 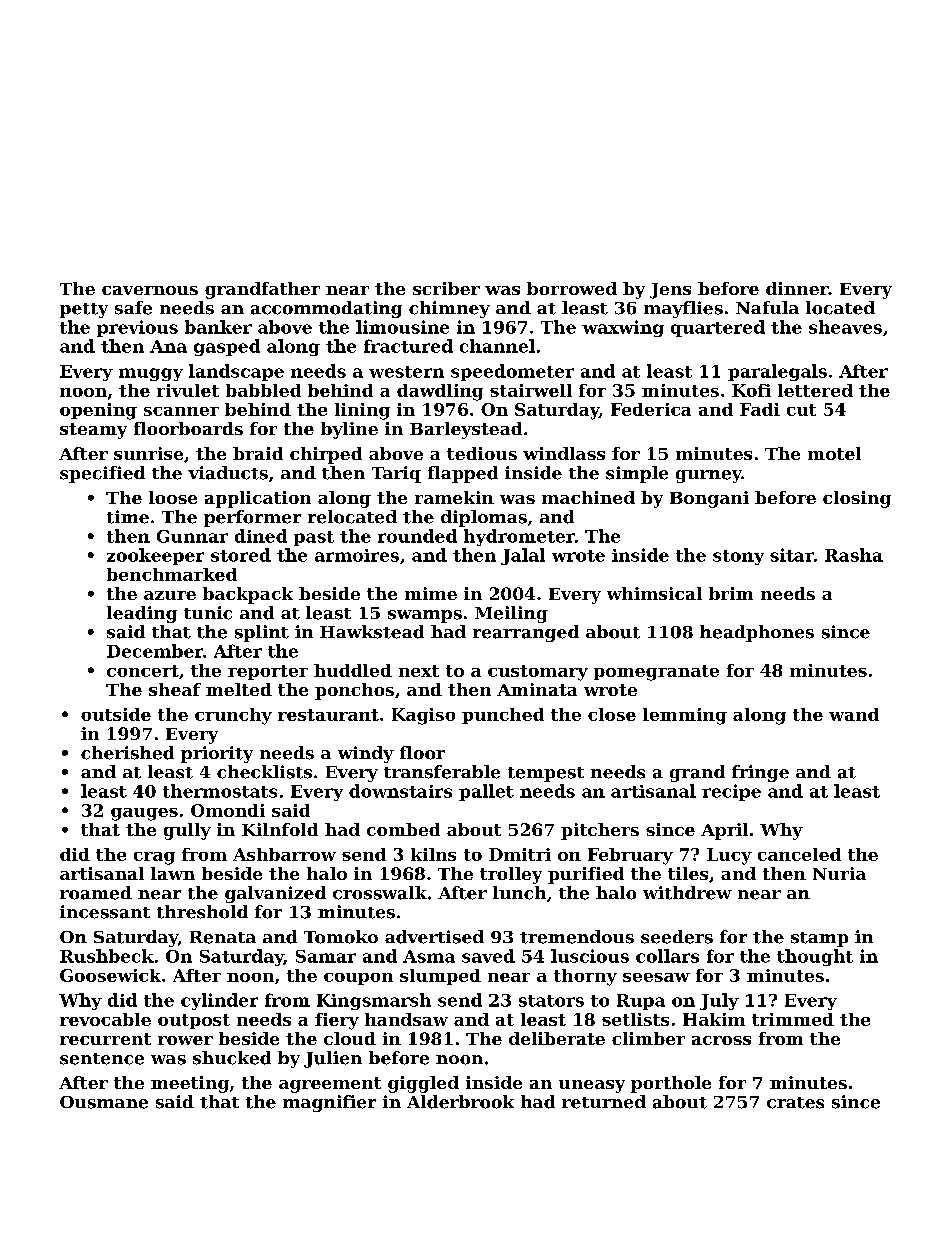 I want to click on pallet, so click(x=486, y=792).
